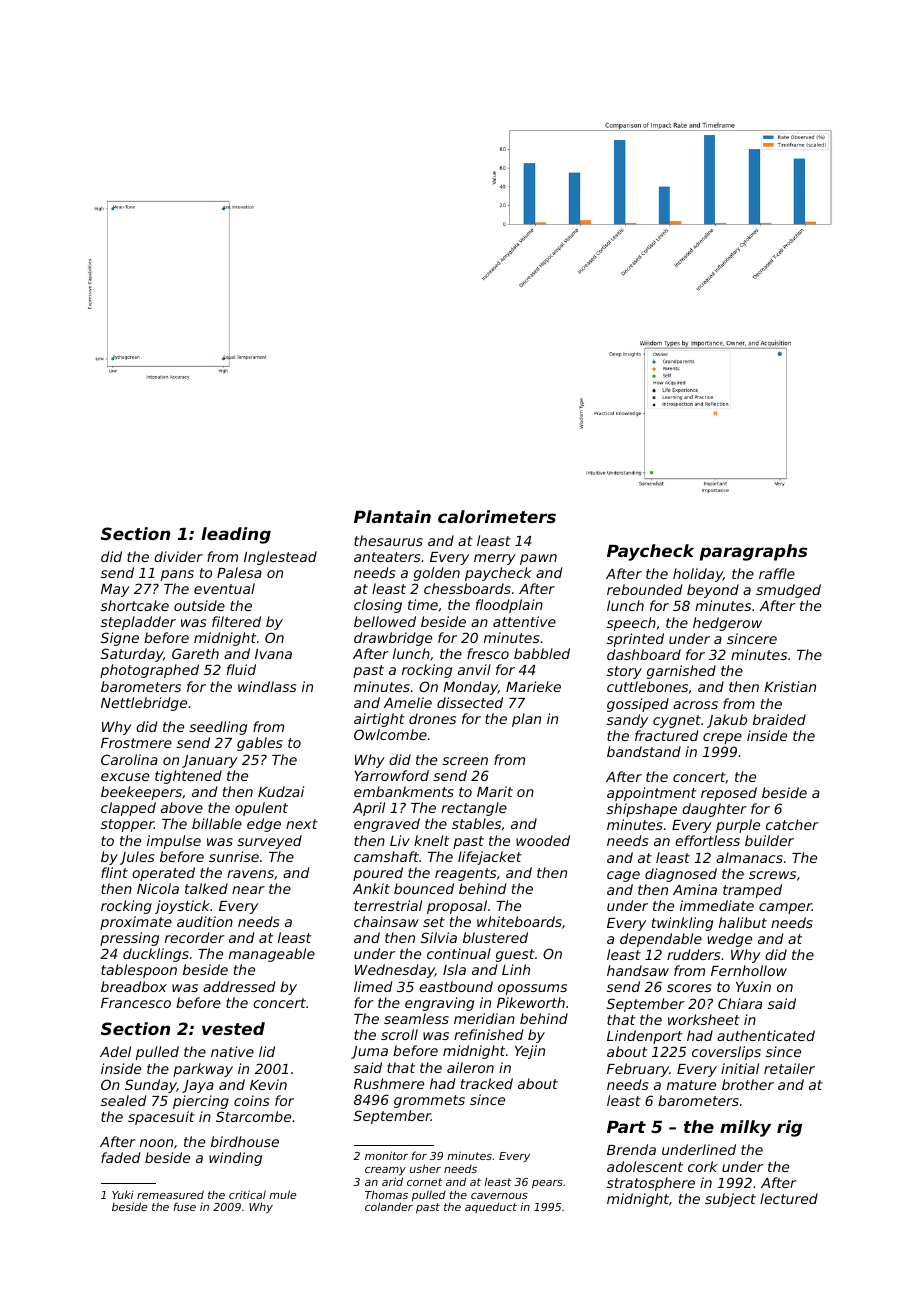 Image resolution: width=924 pixels, height=1308 pixels. What do you see at coordinates (729, 794) in the image?
I see `reposed` at bounding box center [729, 794].
